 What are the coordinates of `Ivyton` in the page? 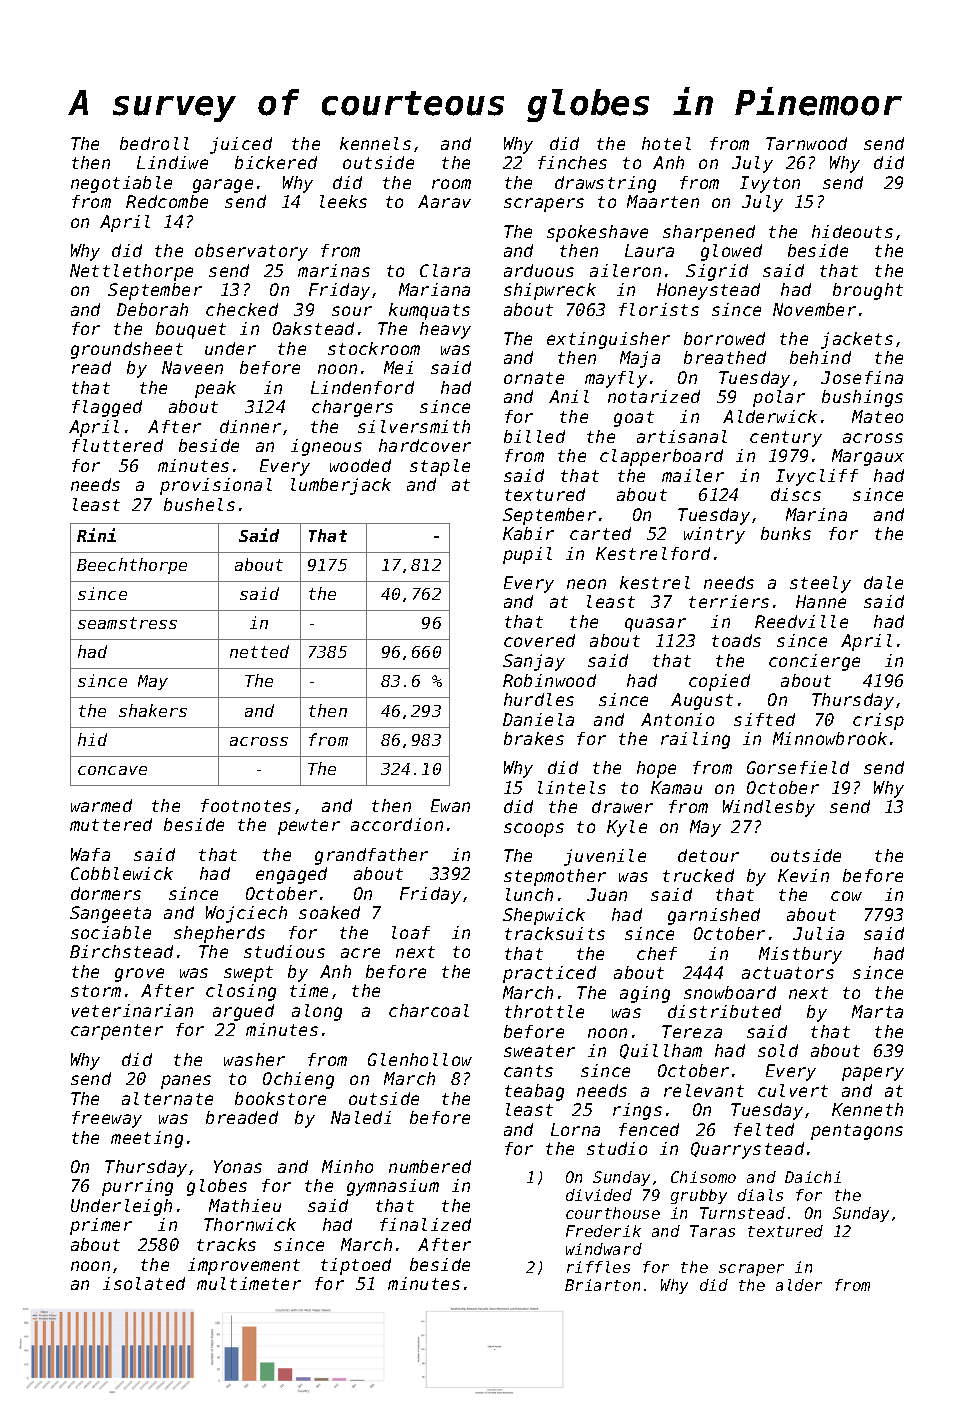 It's located at (770, 184).
